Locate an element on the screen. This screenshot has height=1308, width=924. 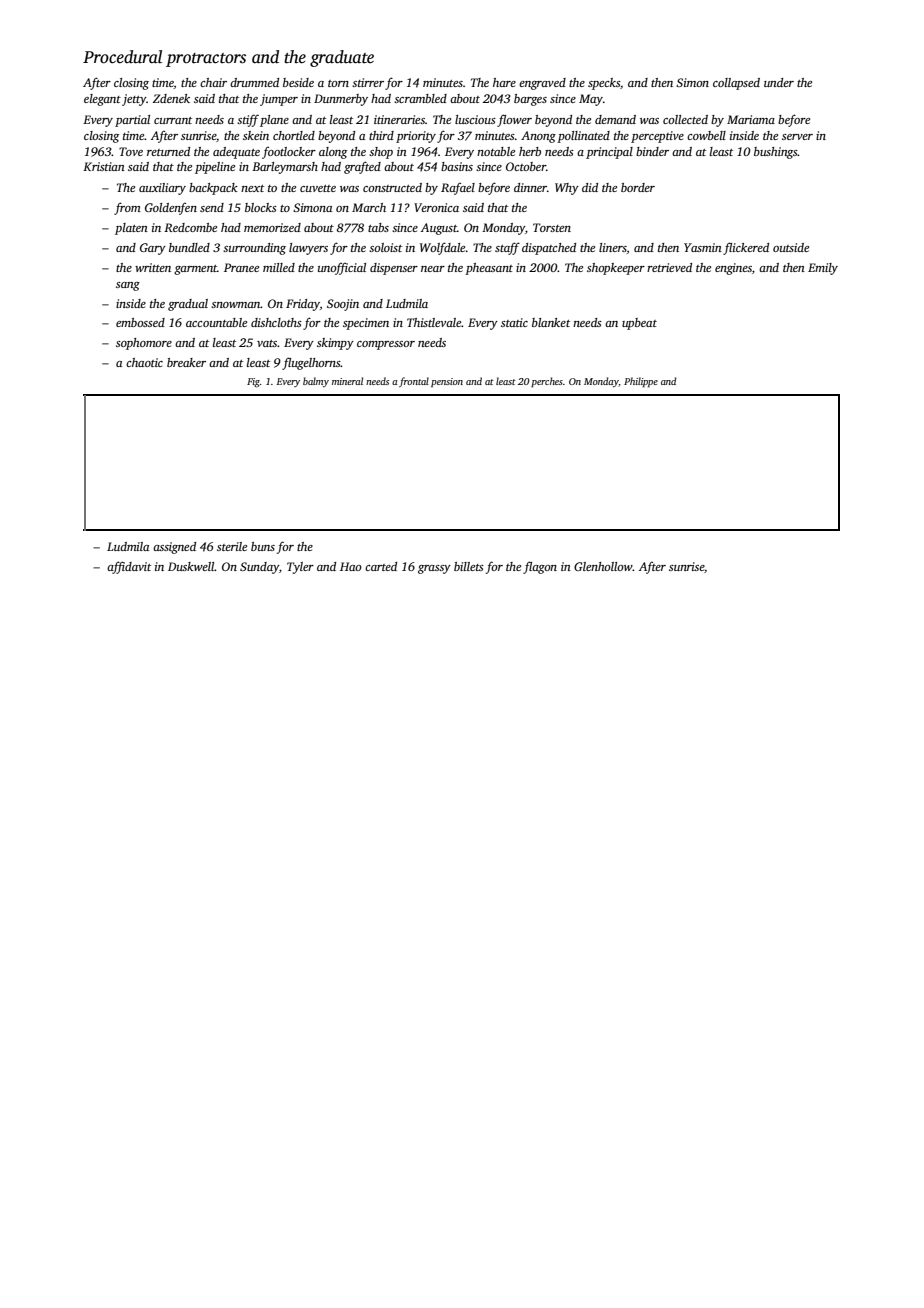
balmy is located at coordinates (316, 382).
